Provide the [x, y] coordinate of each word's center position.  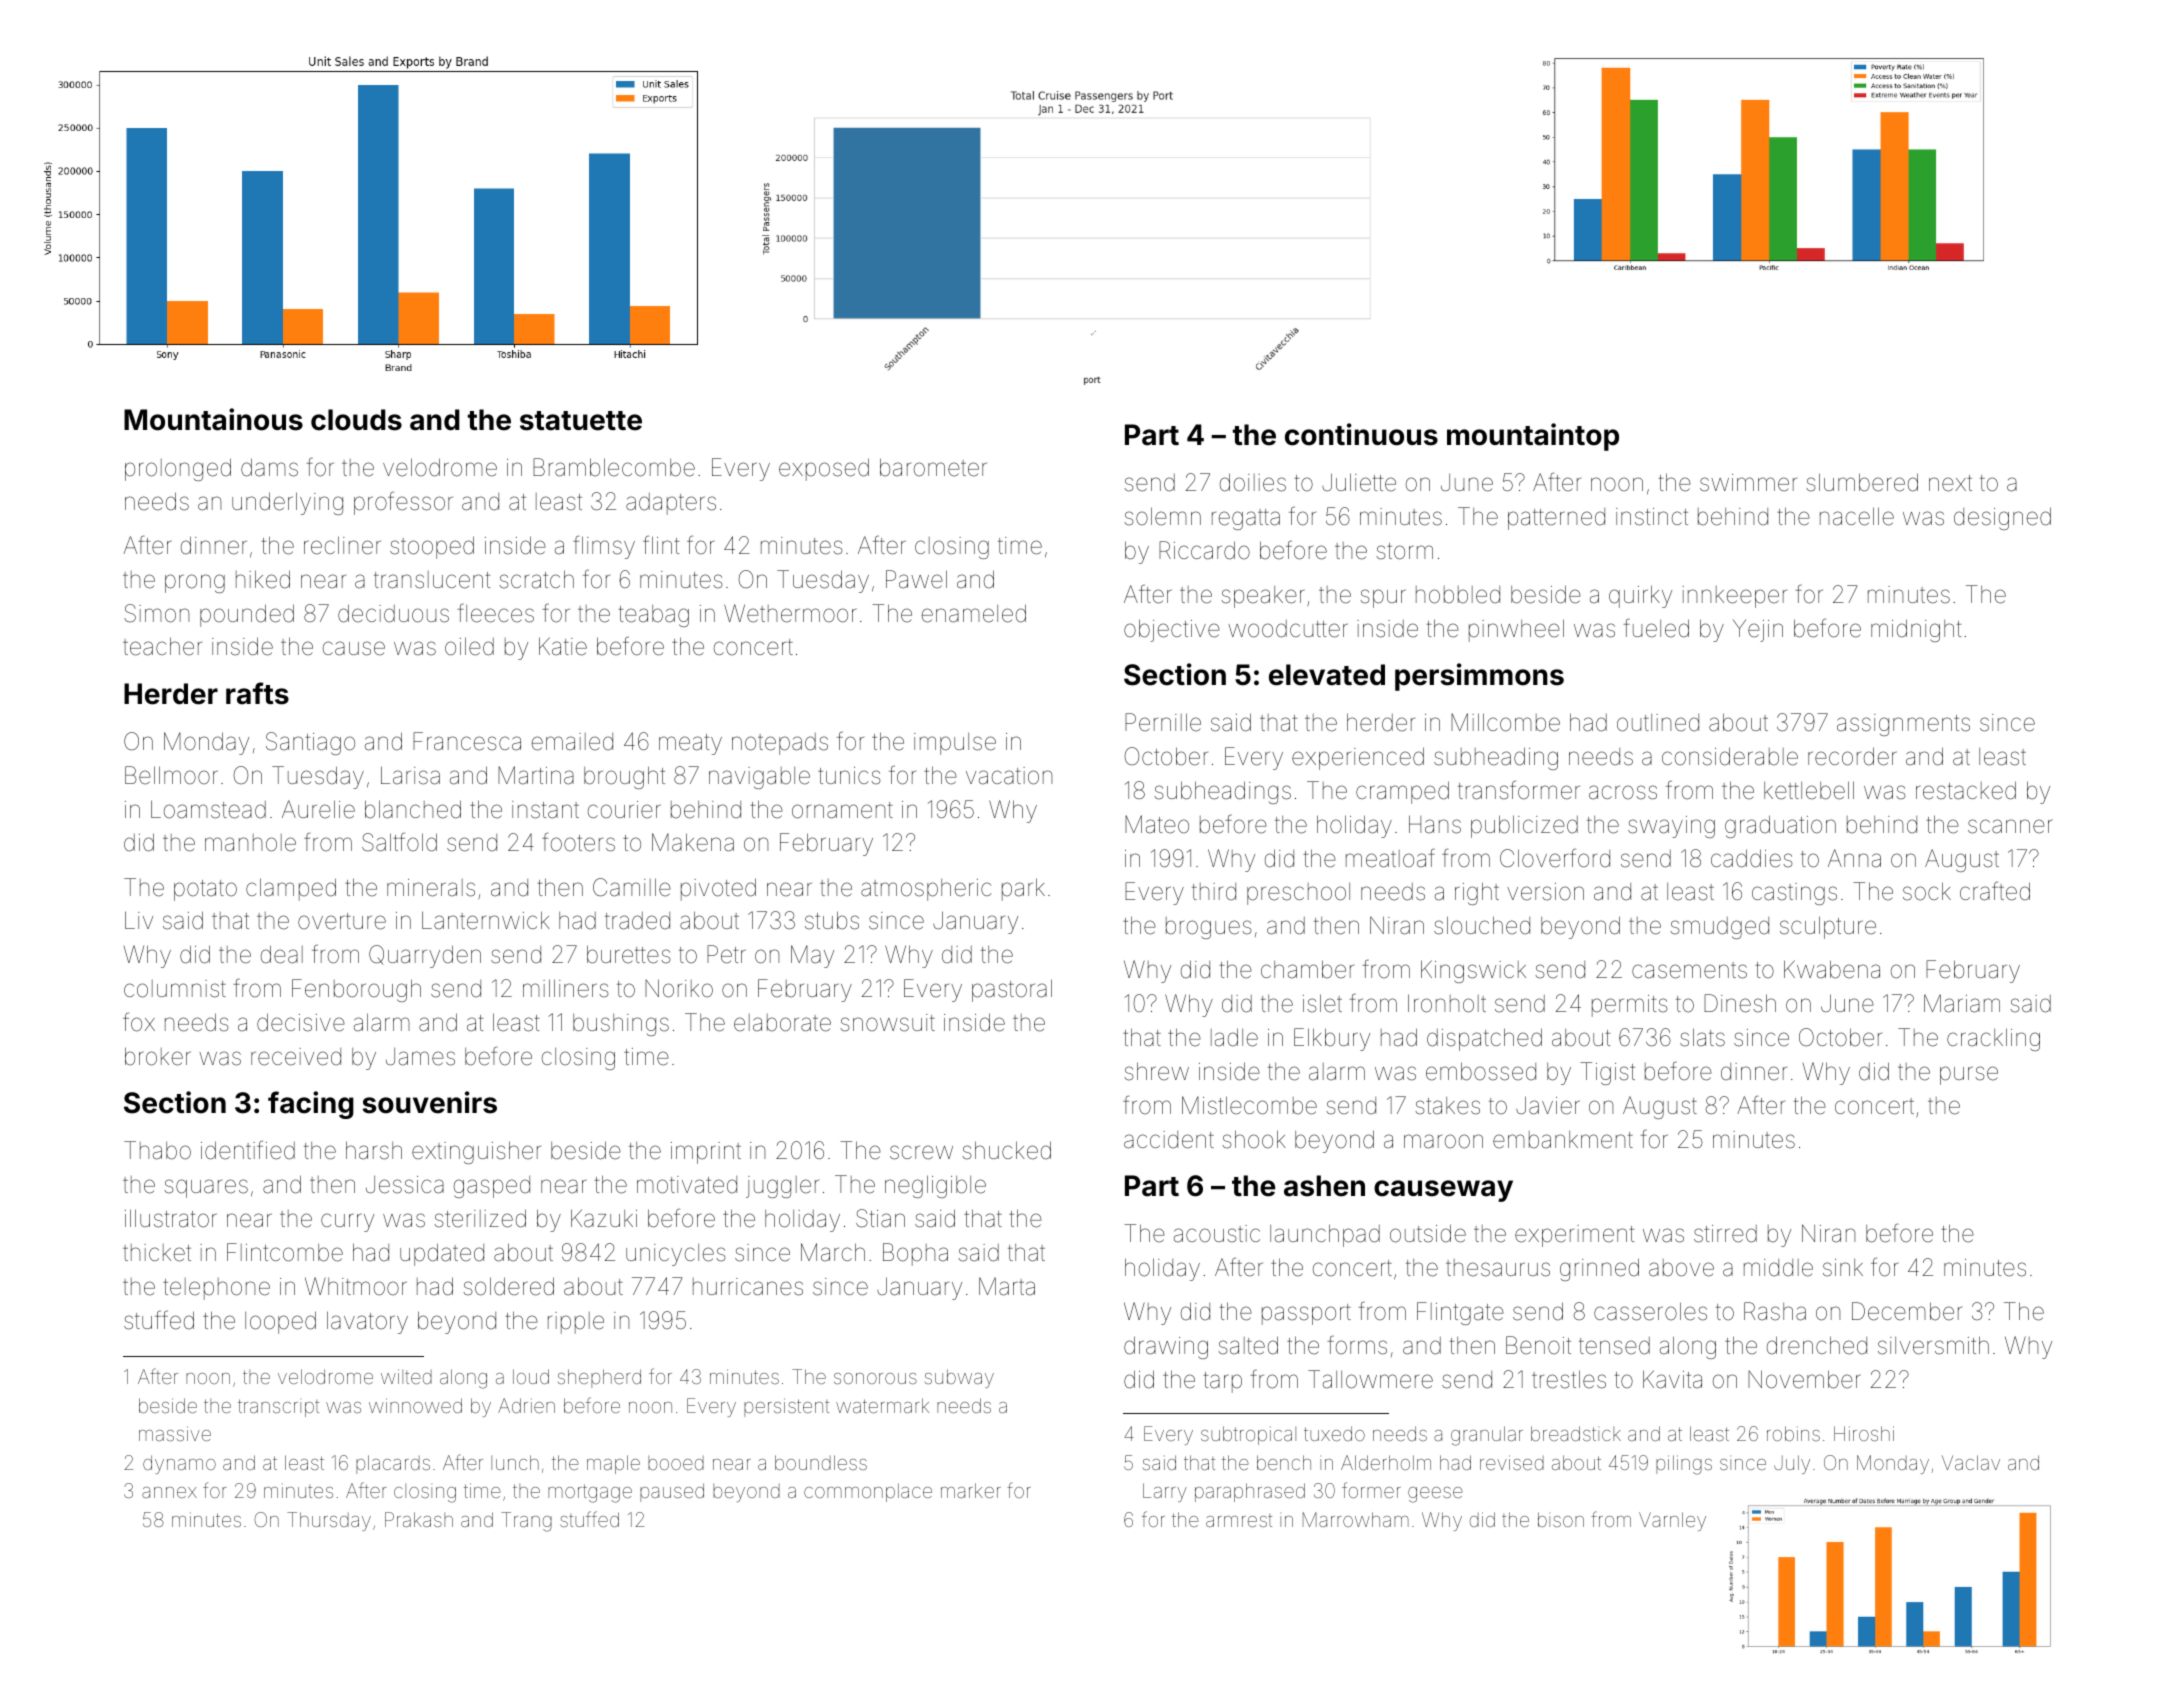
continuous [1361, 434]
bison [1561, 1519]
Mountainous [213, 419]
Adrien [526, 1405]
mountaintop [1533, 437]
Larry [1165, 1492]
